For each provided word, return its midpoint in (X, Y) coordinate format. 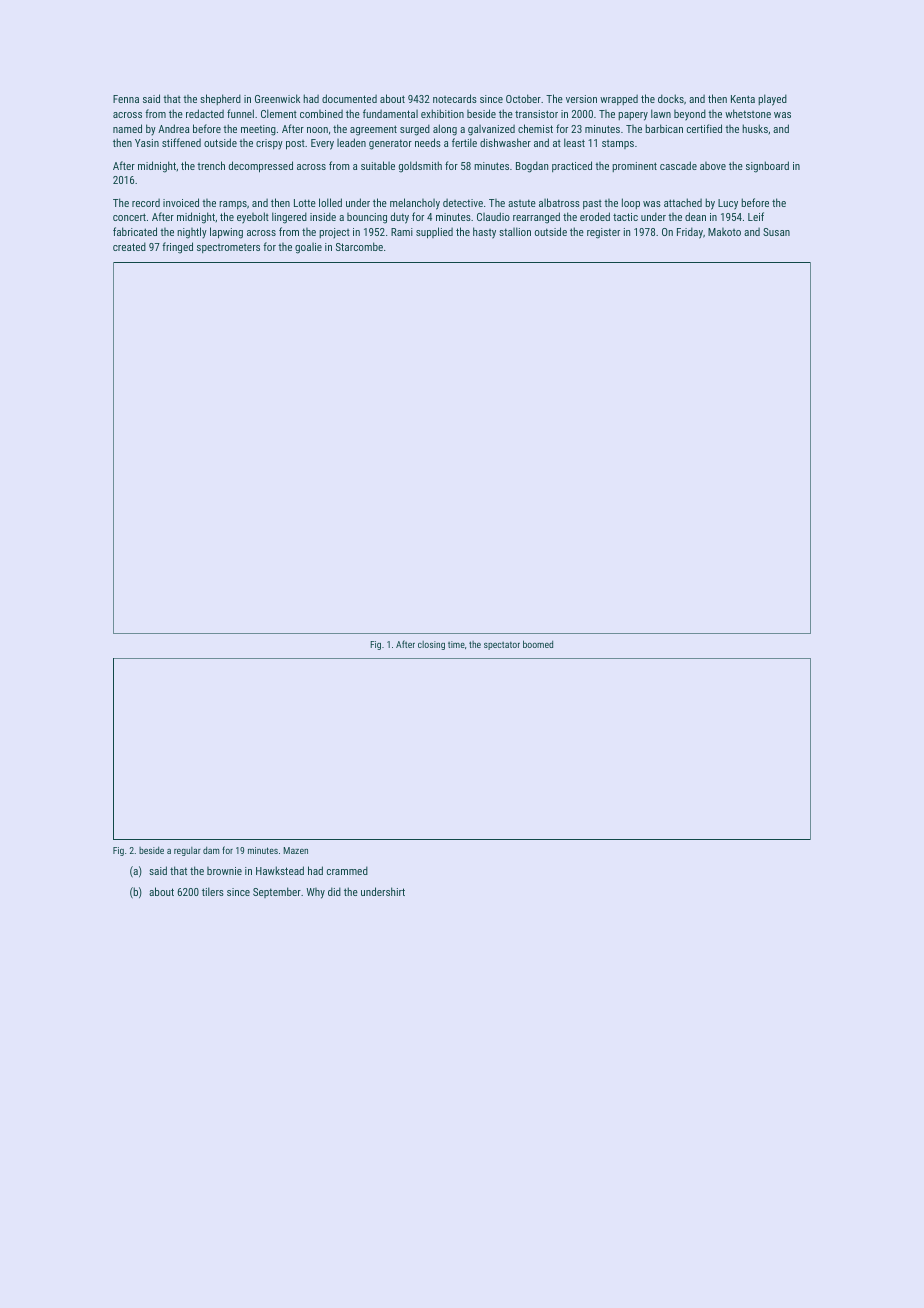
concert (129, 217)
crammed (347, 870)
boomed (538, 644)
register (603, 233)
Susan (776, 232)
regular (187, 851)
